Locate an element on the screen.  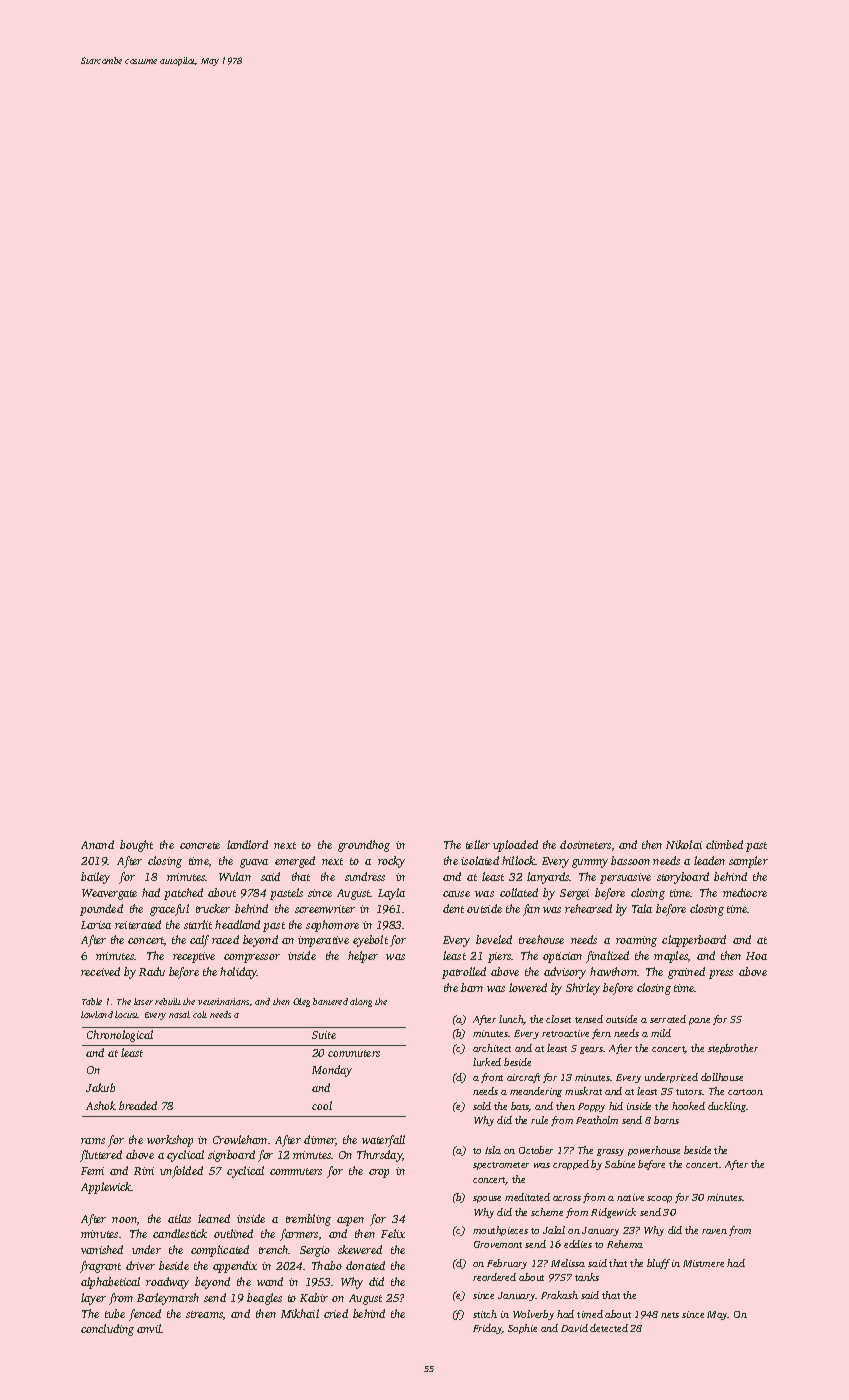
sold is located at coordinates (482, 1106).
